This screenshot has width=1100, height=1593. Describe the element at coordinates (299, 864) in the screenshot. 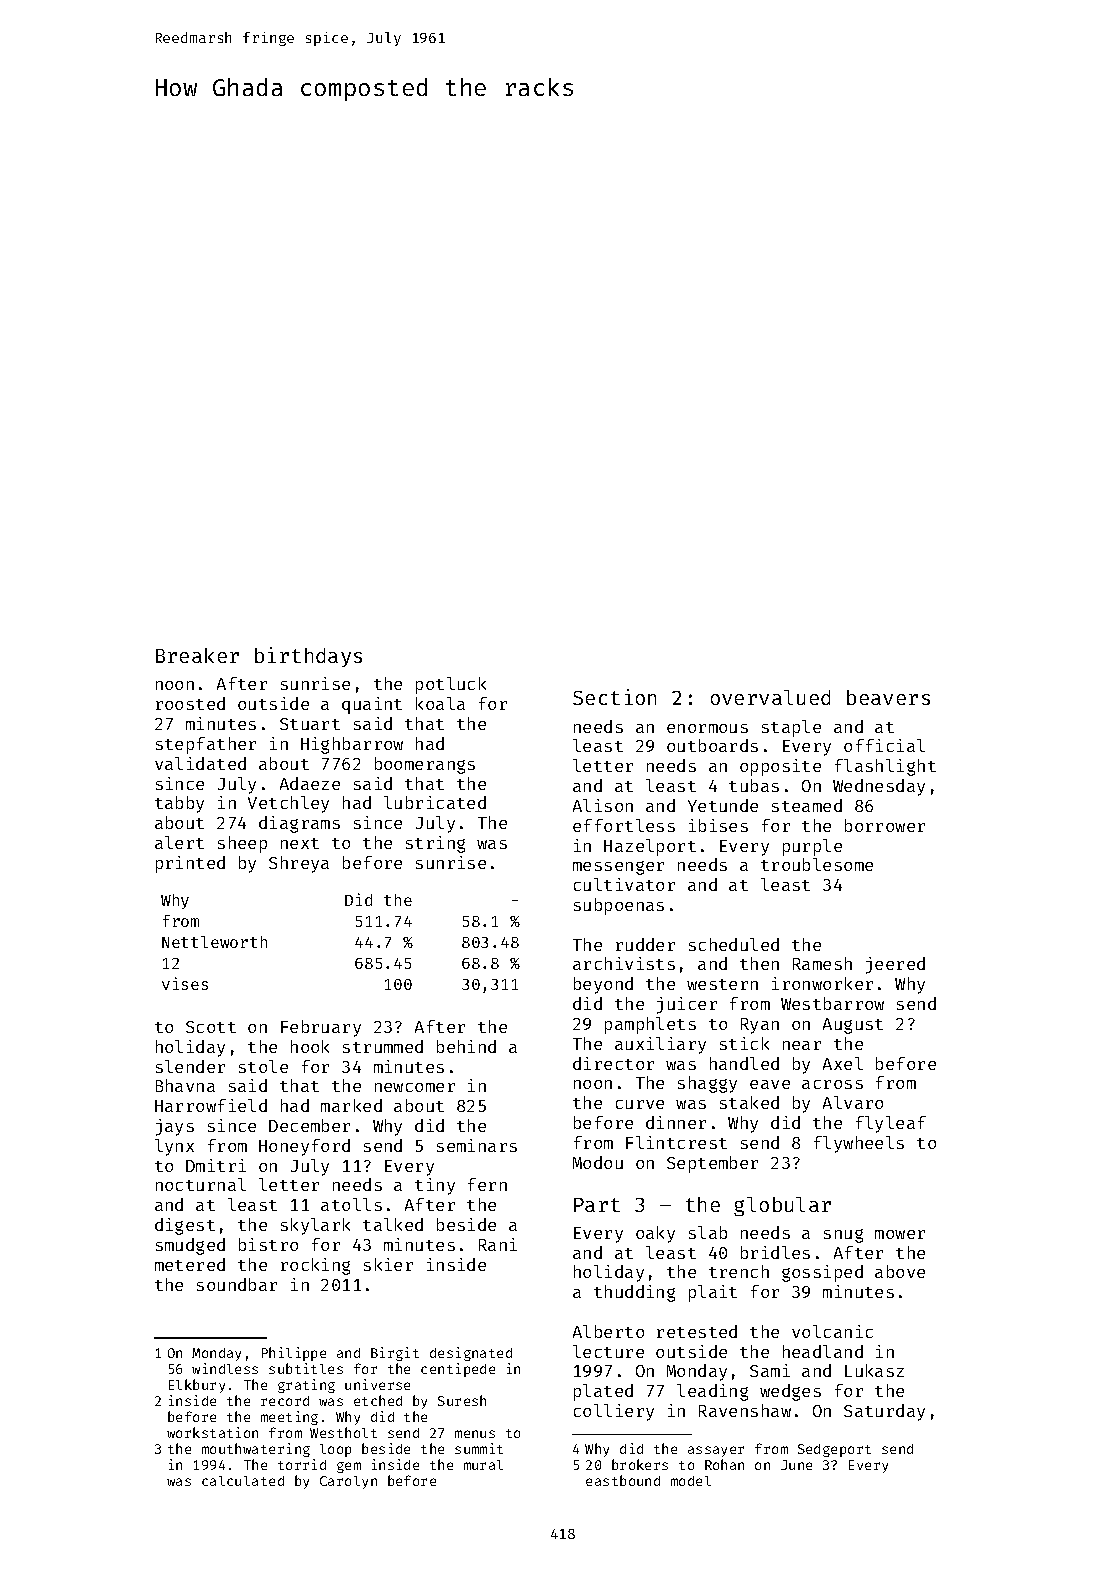

I see `Shreya` at that location.
